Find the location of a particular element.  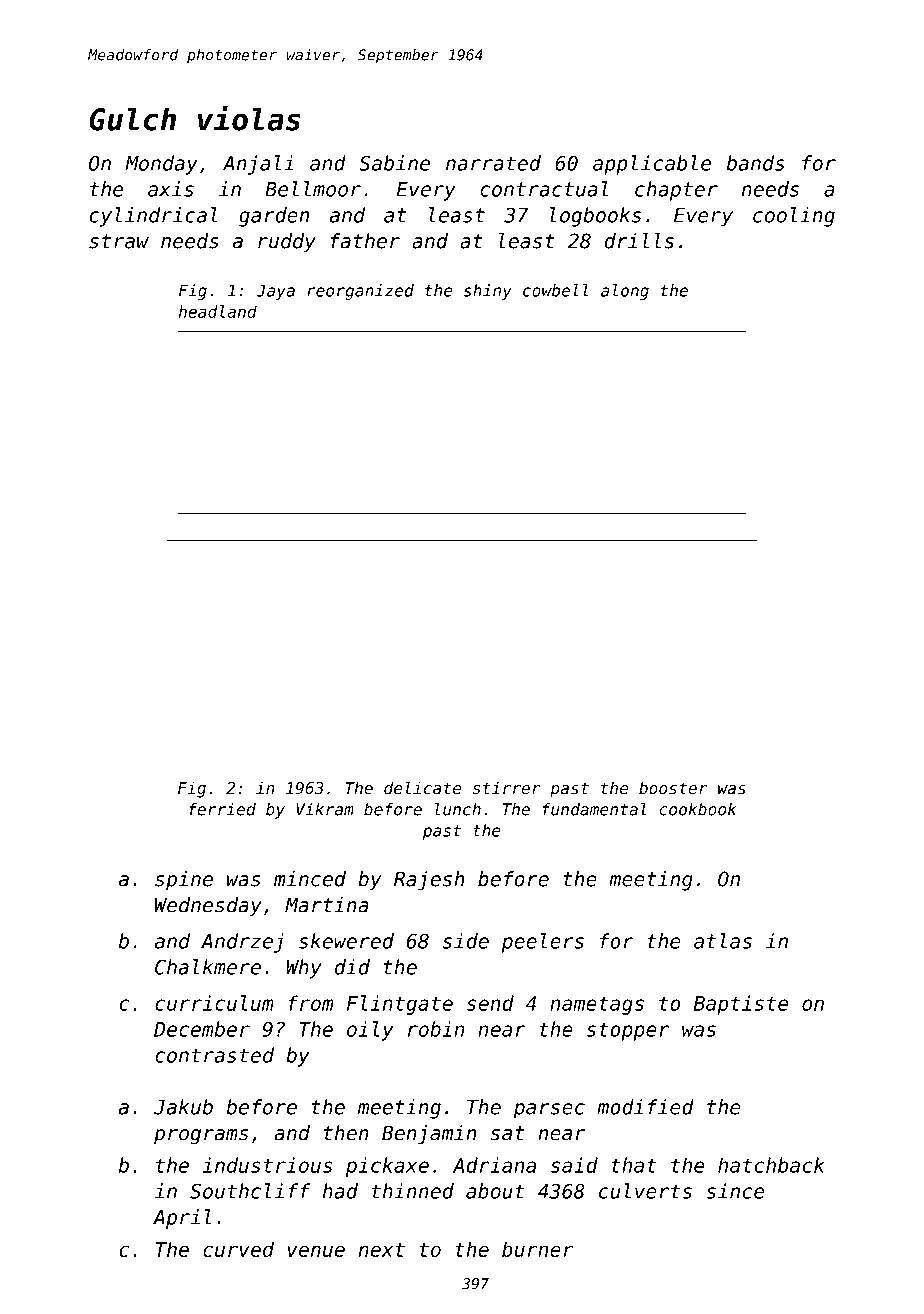

cylindrical is located at coordinates (154, 217).
